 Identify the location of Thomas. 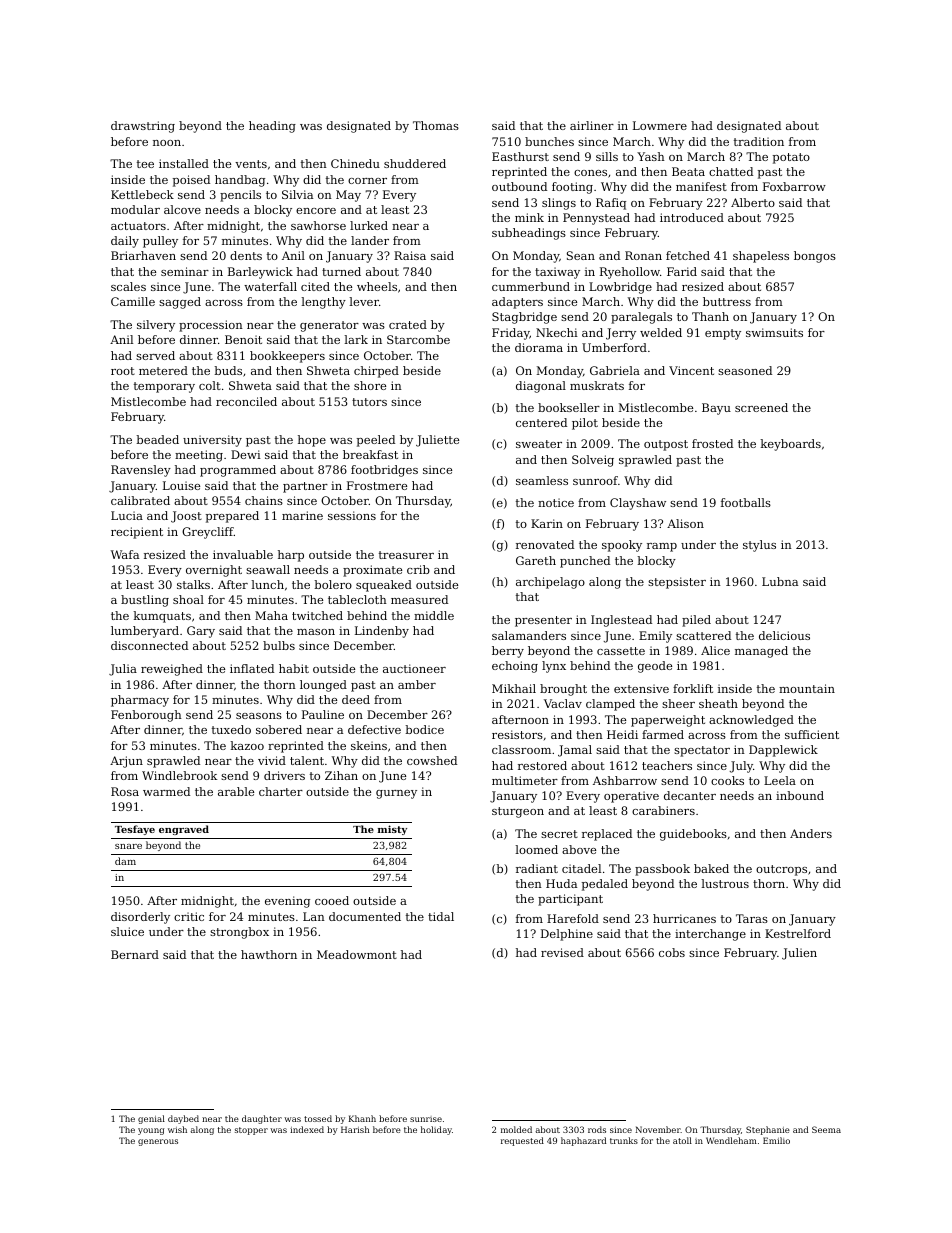
(436, 125).
